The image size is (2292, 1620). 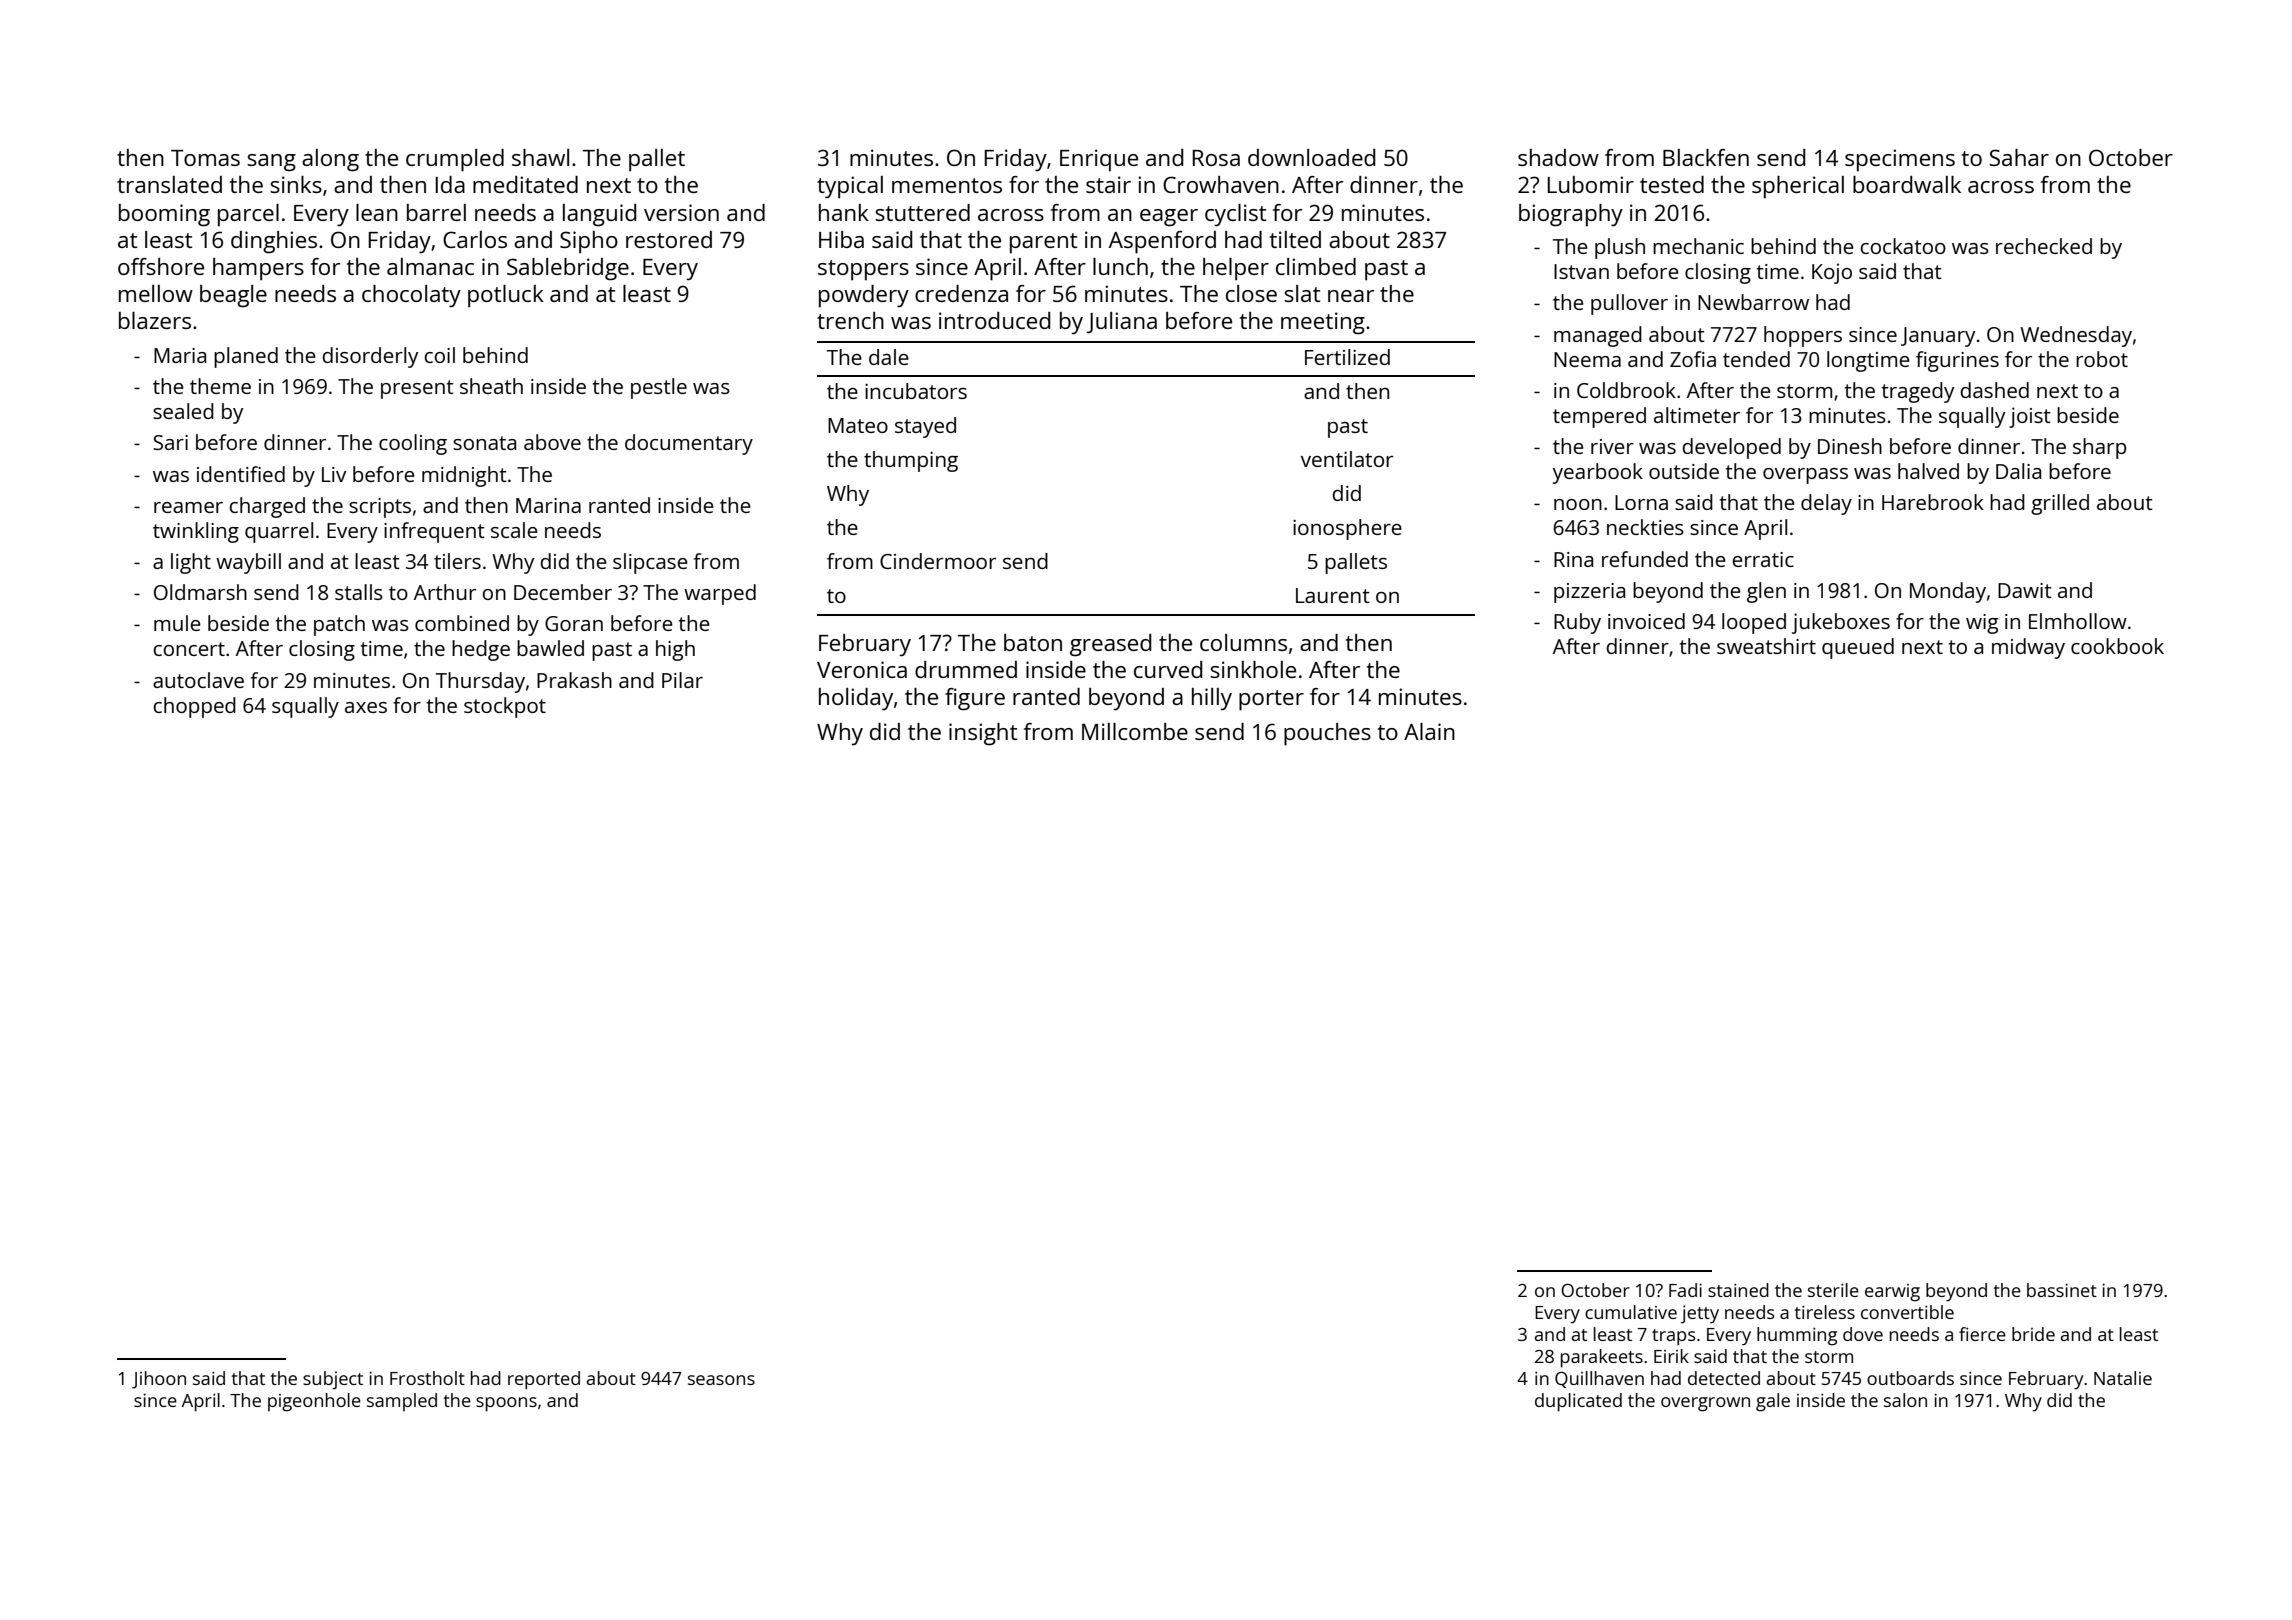 What do you see at coordinates (1578, 1402) in the page?
I see `duplicated` at bounding box center [1578, 1402].
